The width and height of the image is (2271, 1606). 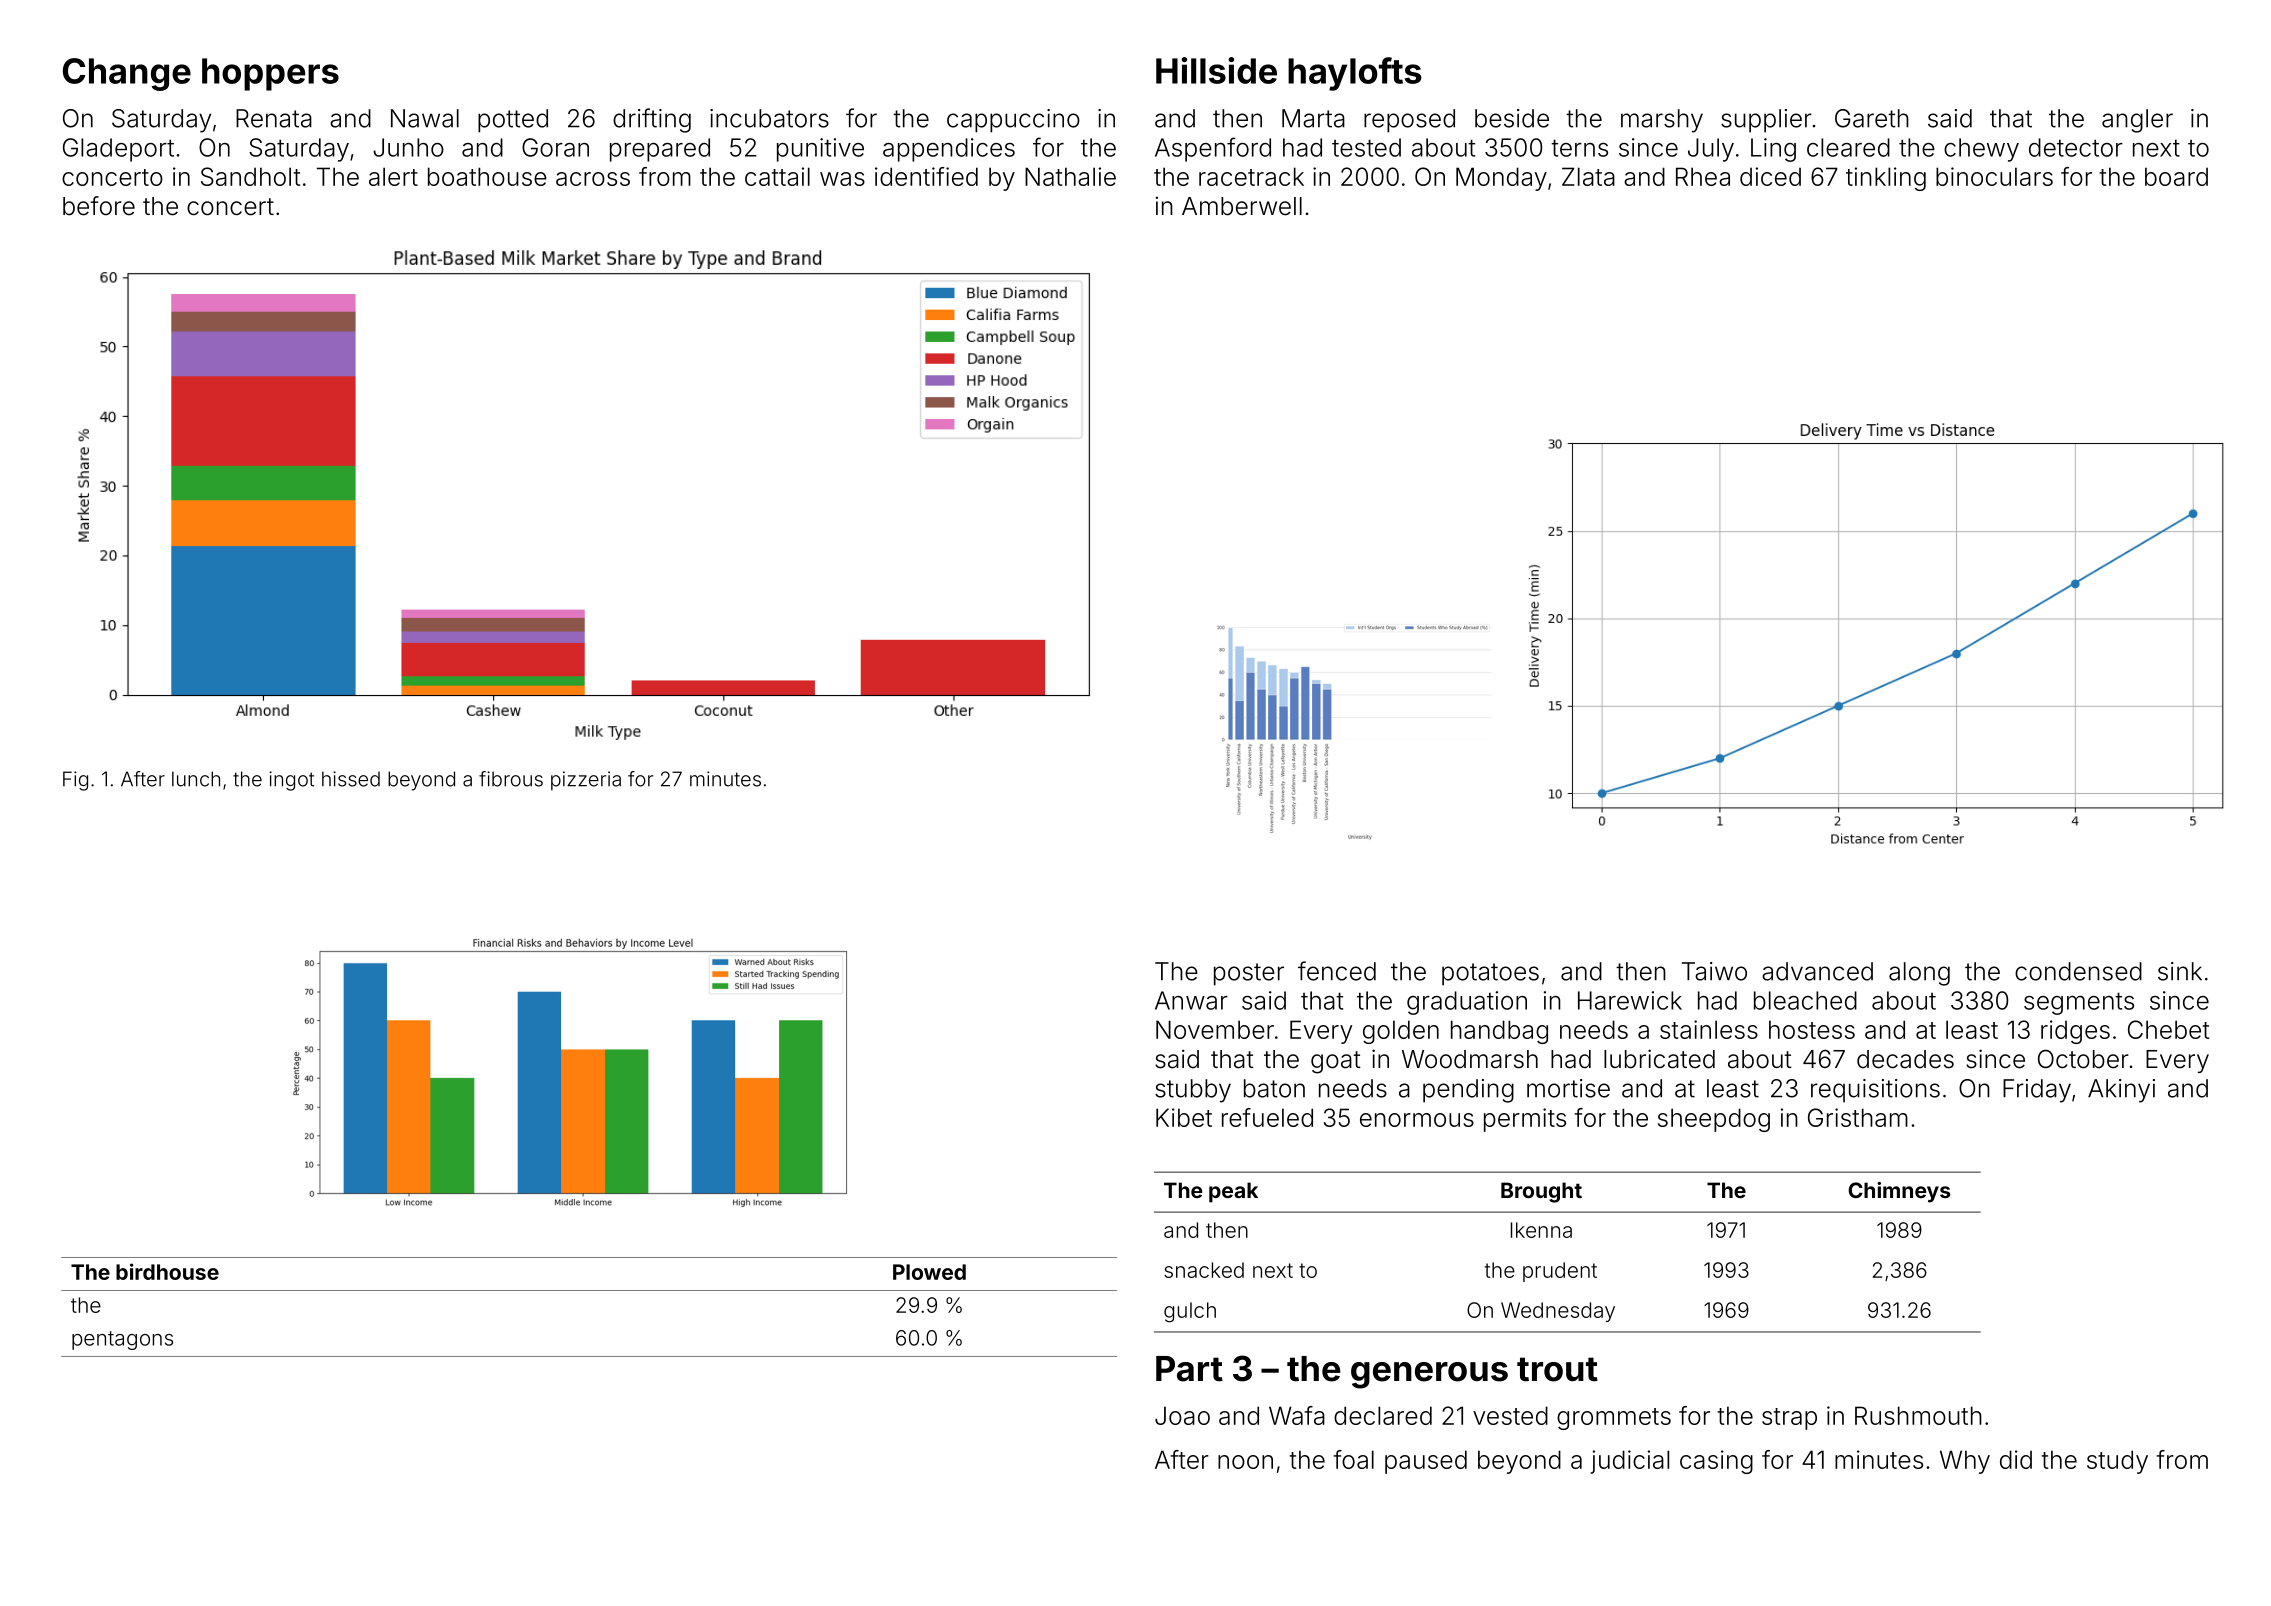 What do you see at coordinates (1242, 206) in the image?
I see `Amberwell` at bounding box center [1242, 206].
